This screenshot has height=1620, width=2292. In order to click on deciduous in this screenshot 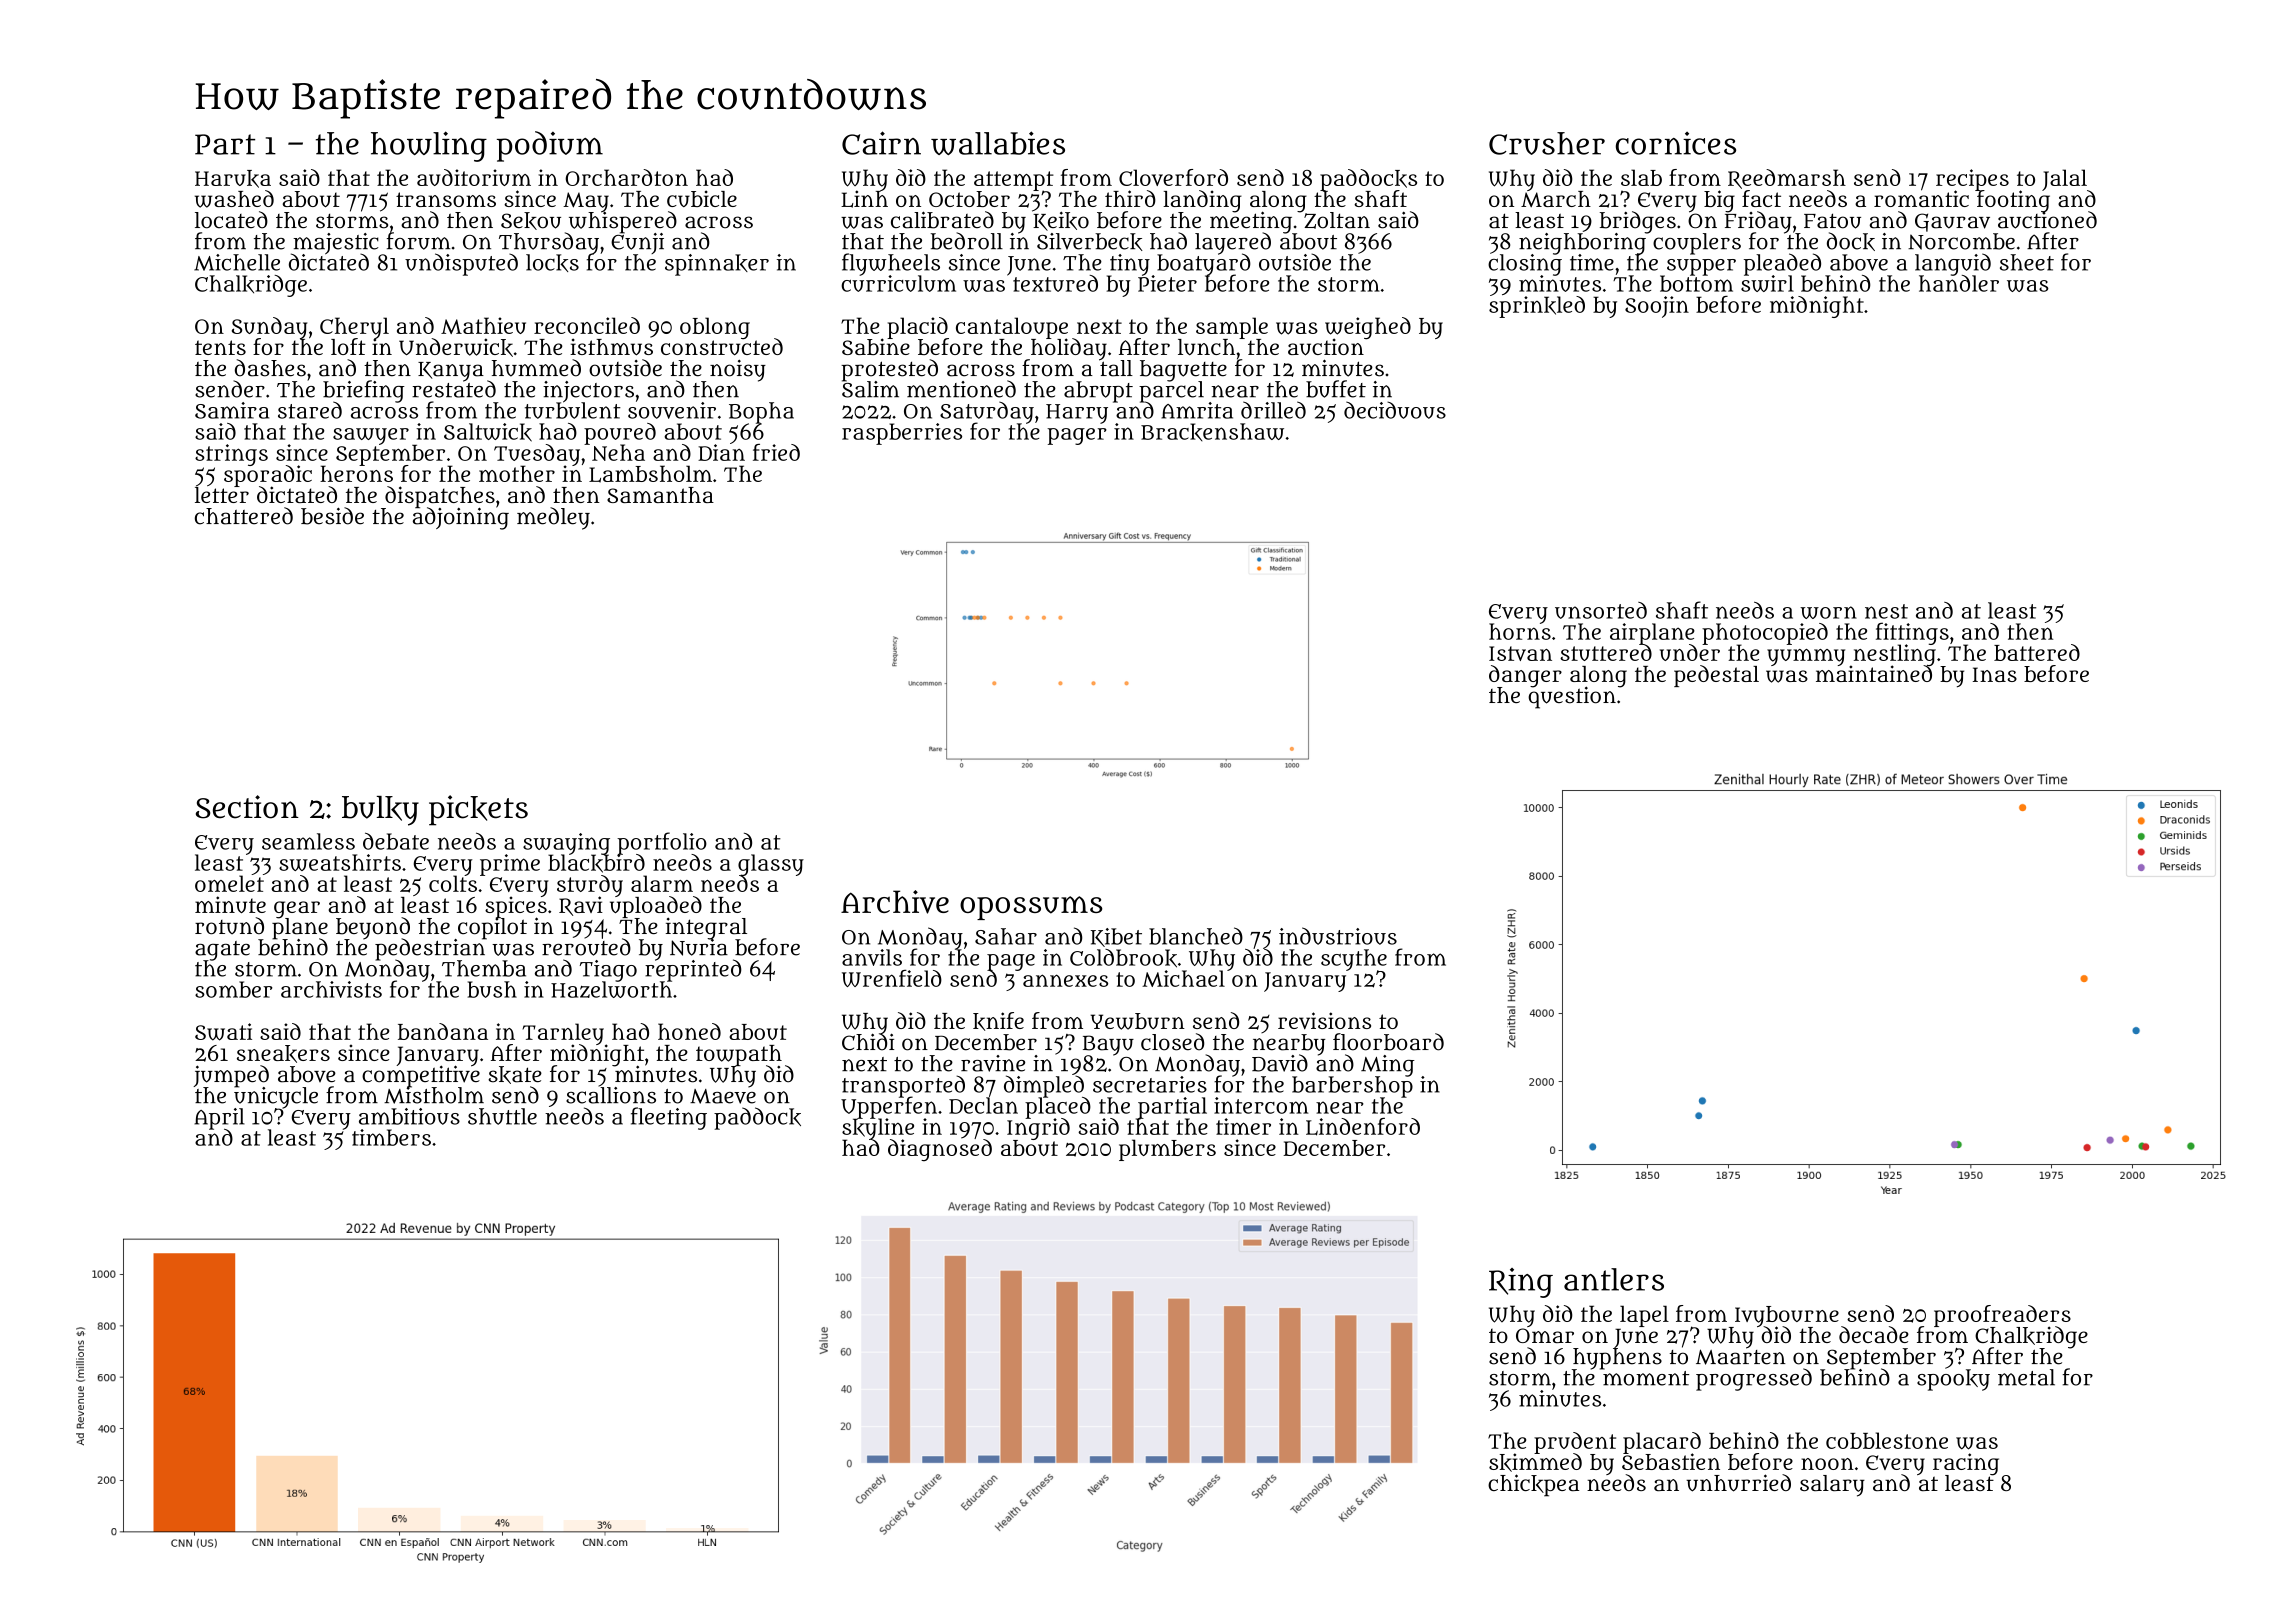, I will do `click(1395, 410)`.
